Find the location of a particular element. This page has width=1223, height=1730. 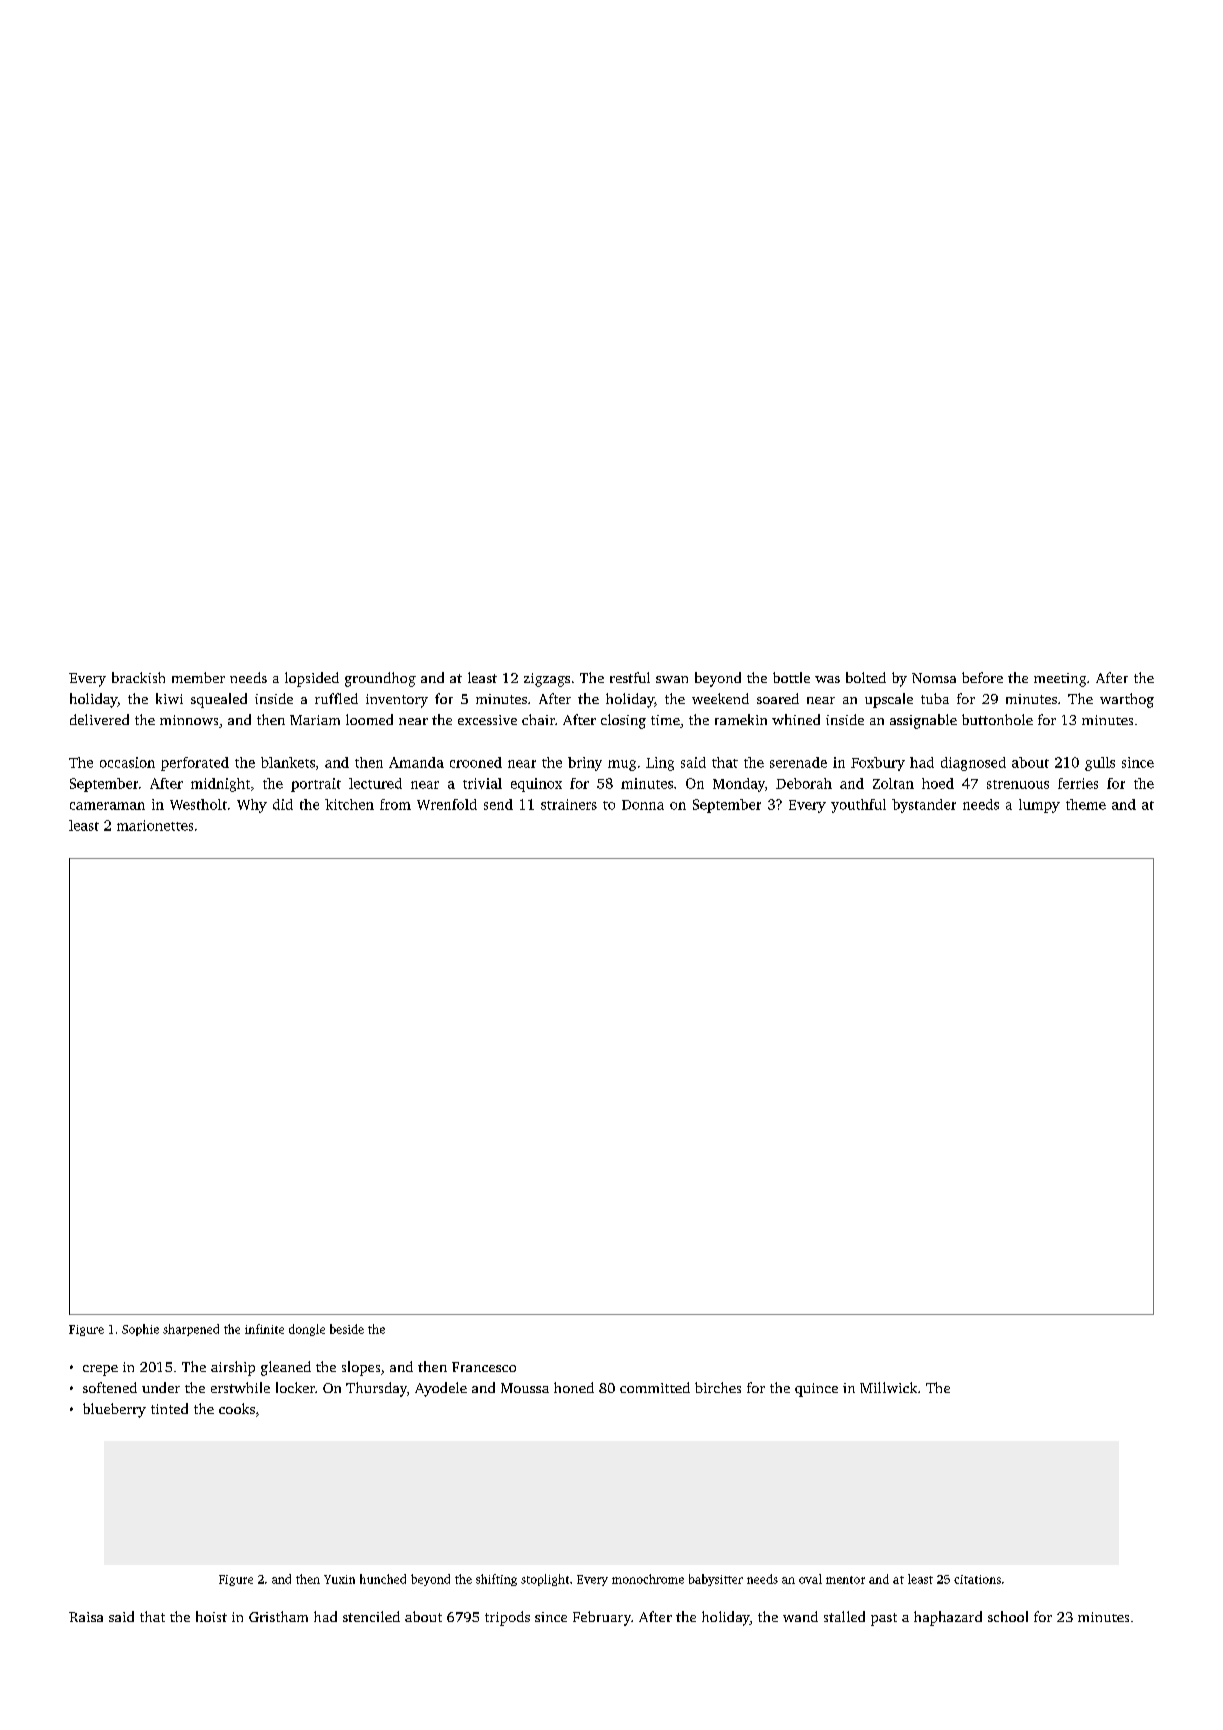

meeting is located at coordinates (1060, 680).
